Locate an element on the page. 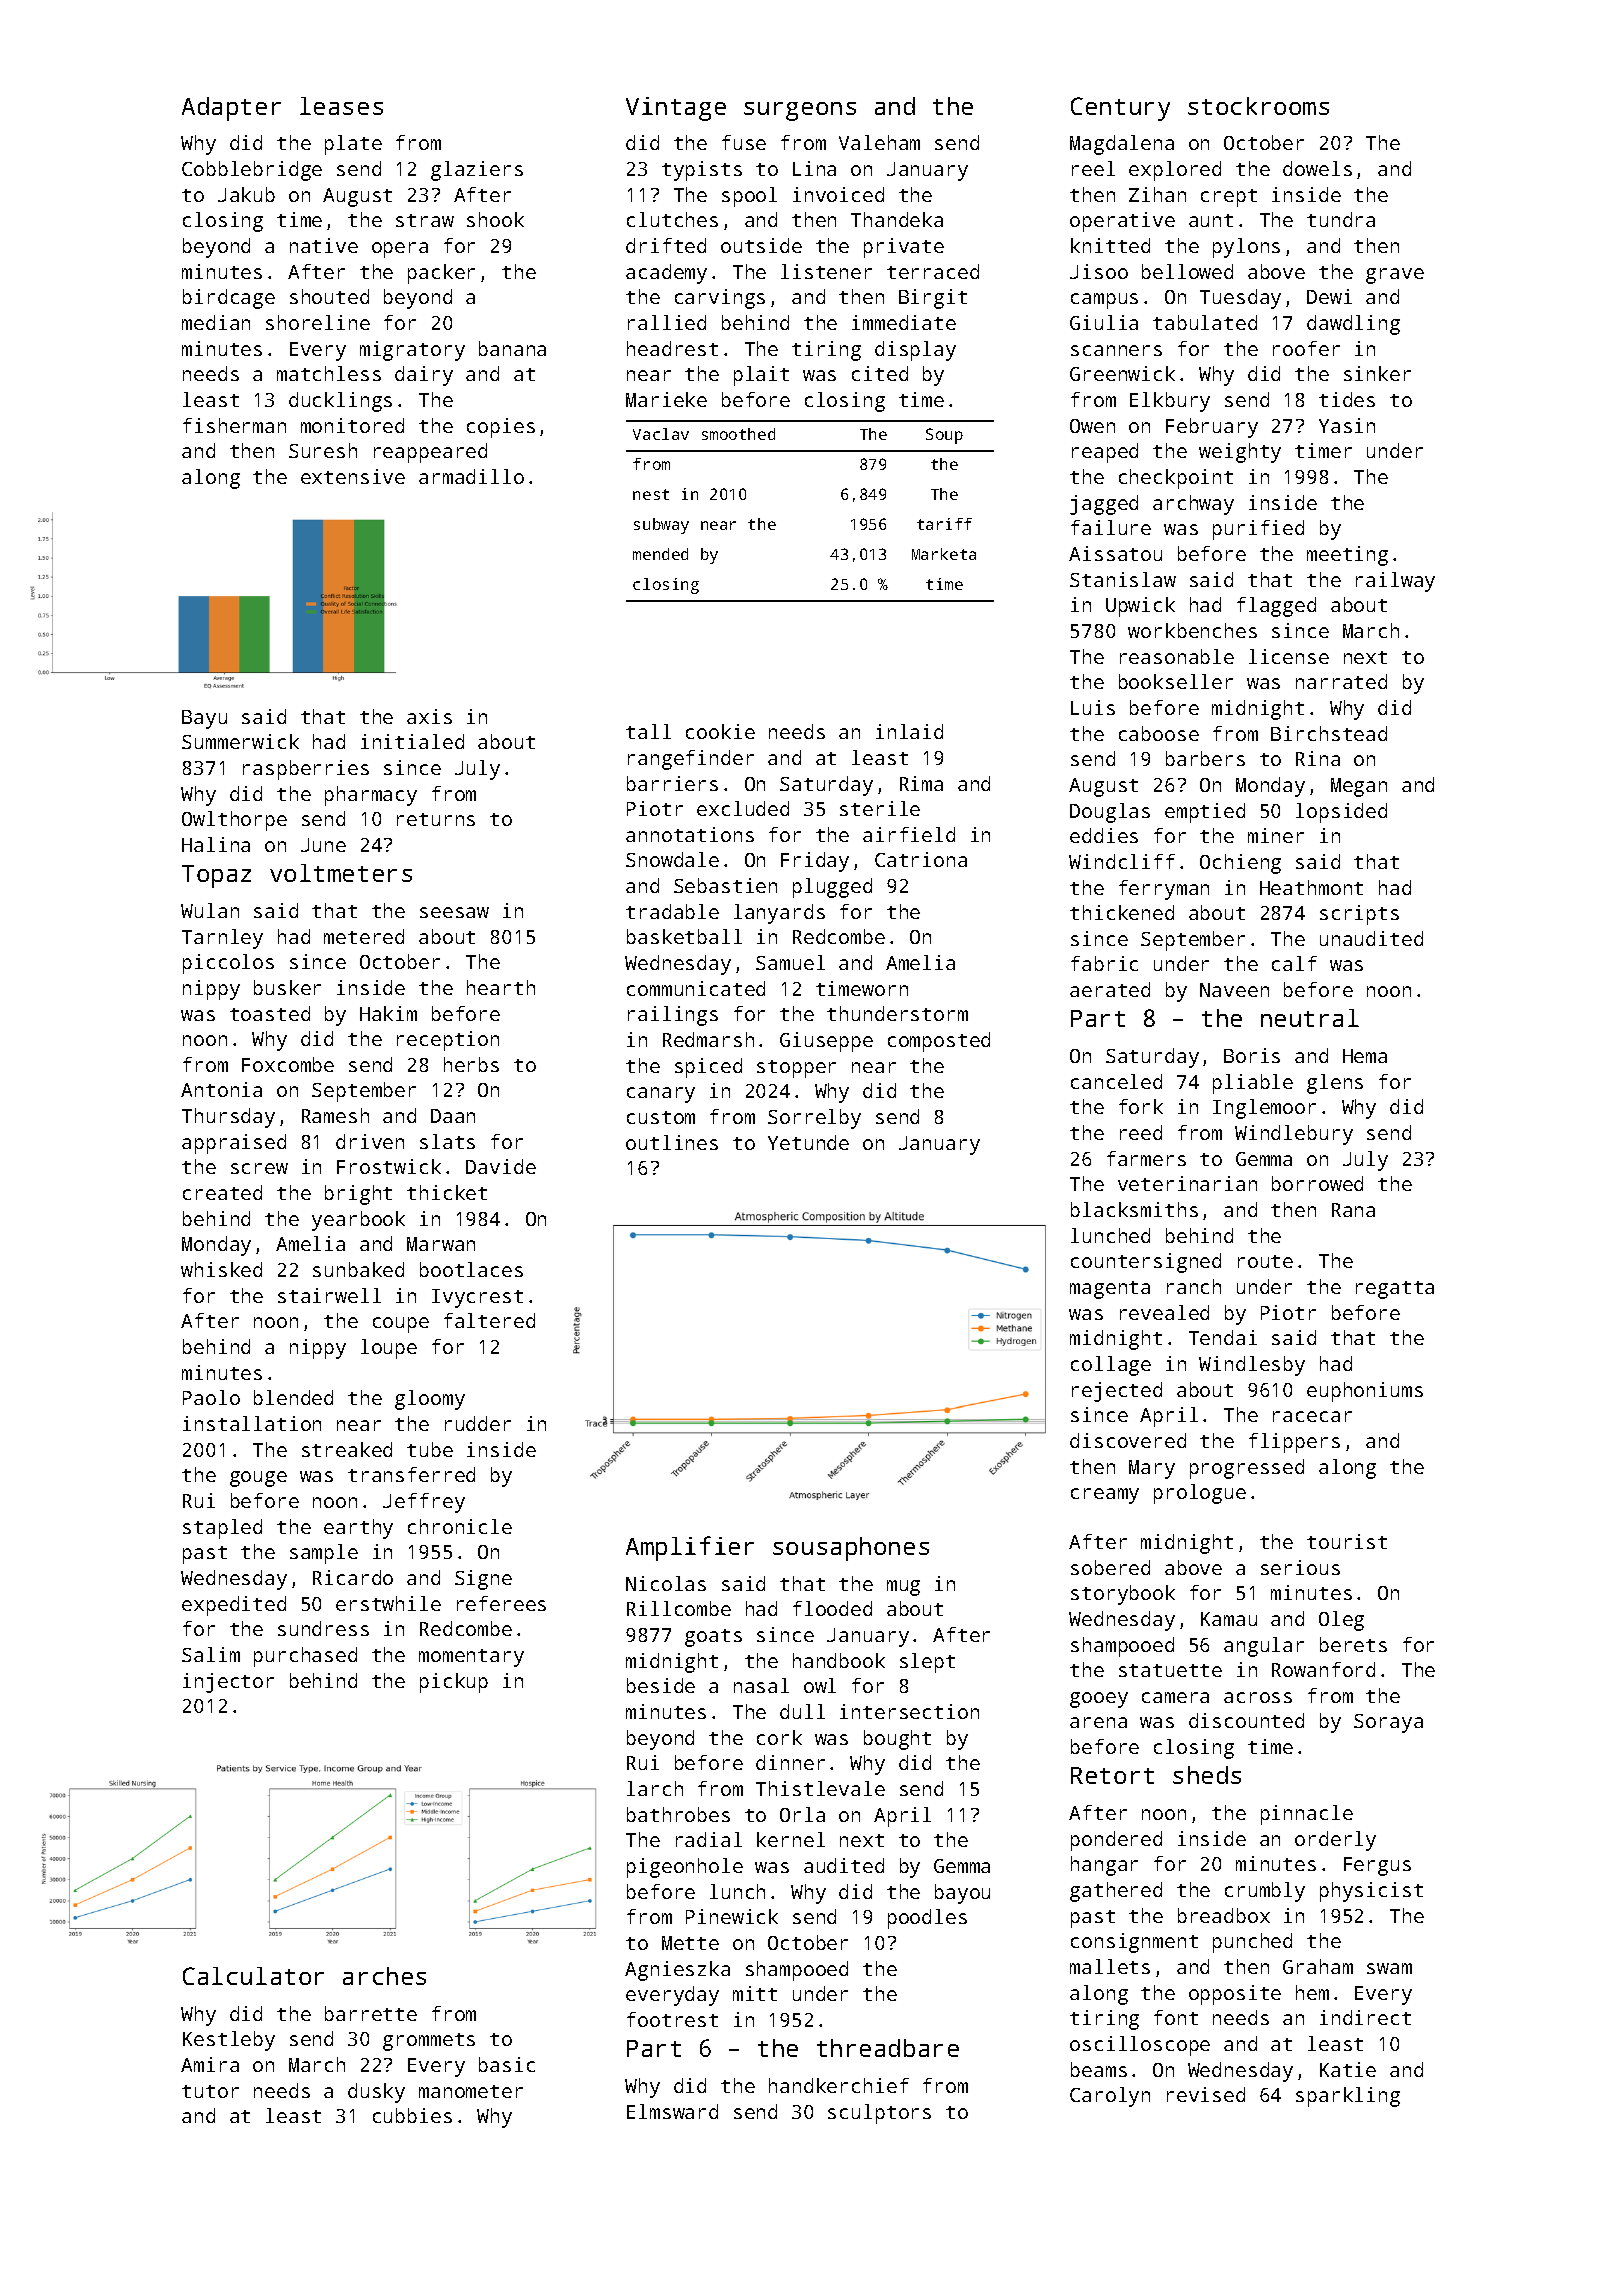  poodles is located at coordinates (927, 1919).
